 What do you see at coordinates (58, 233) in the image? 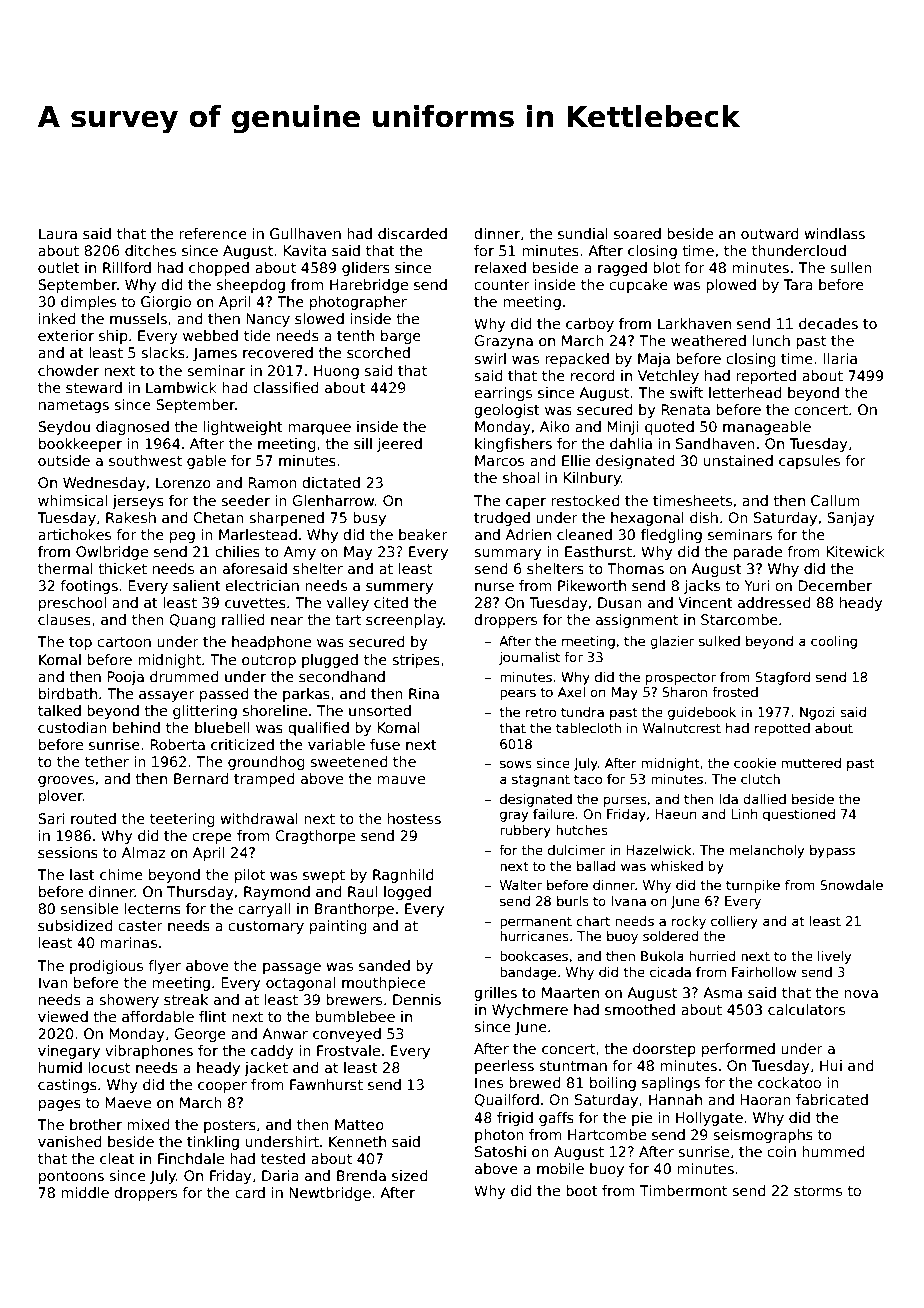
I see `Laura` at bounding box center [58, 233].
